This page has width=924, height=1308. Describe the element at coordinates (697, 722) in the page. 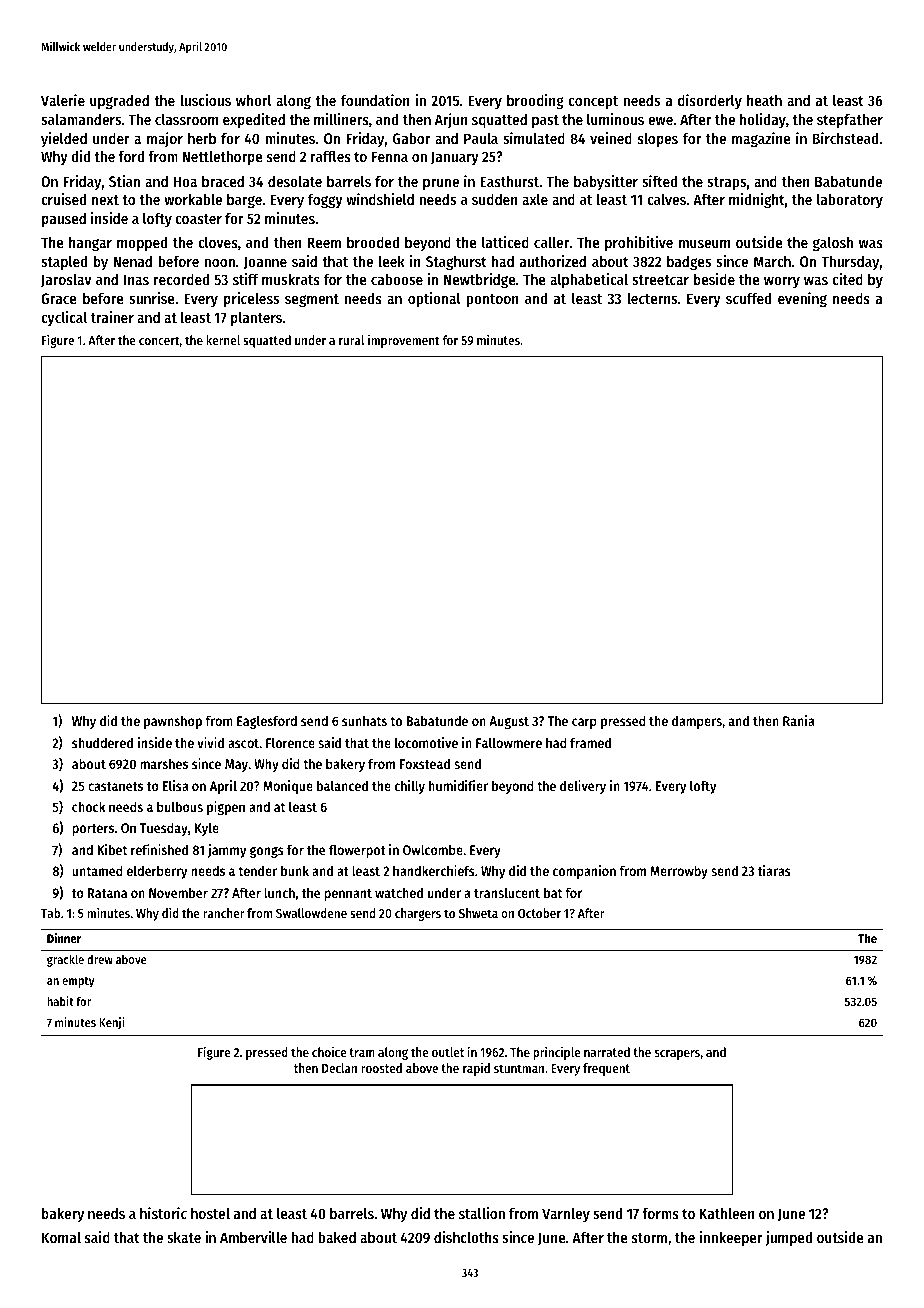

I see `dampers` at that location.
